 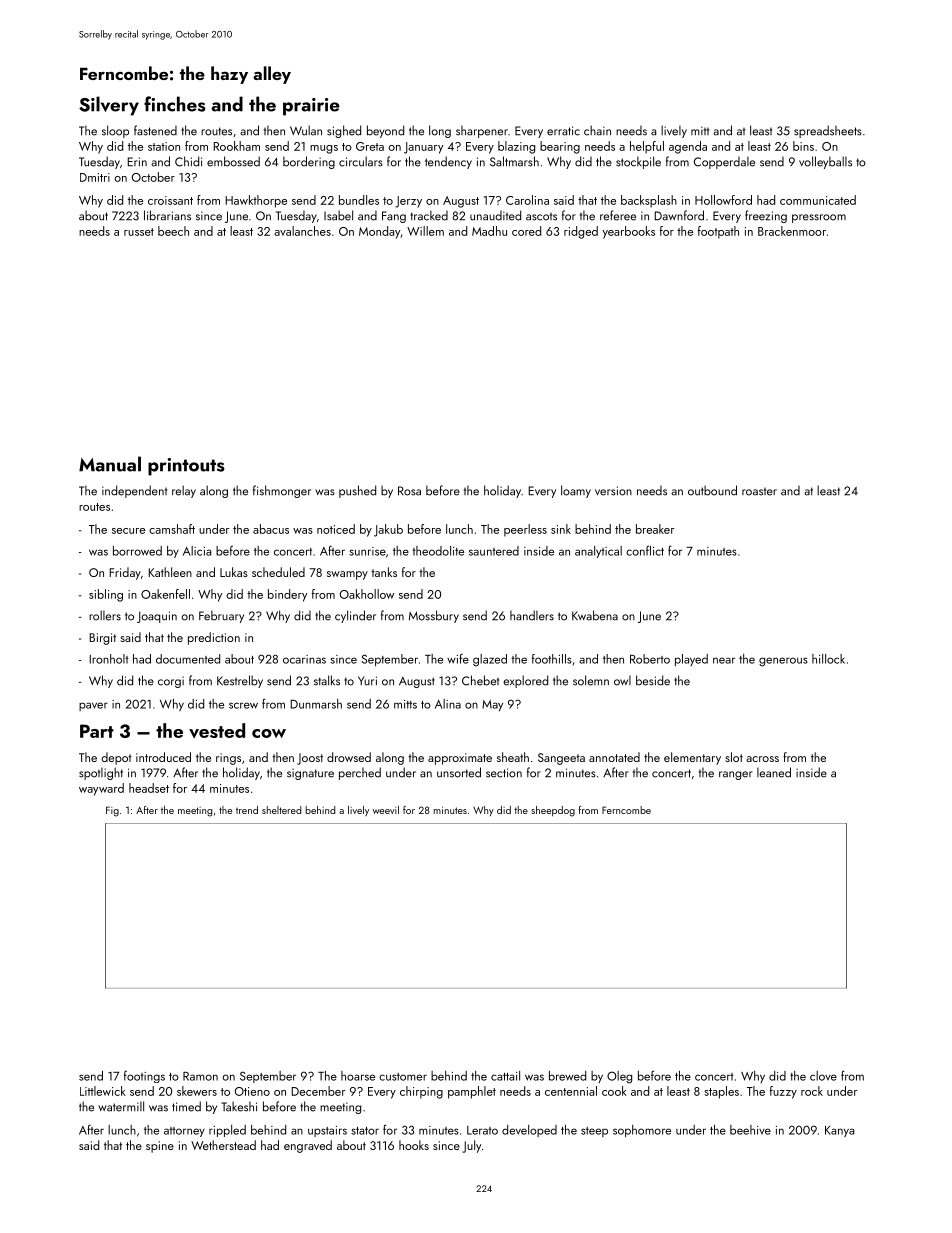 What do you see at coordinates (563, 131) in the document?
I see `erratic` at bounding box center [563, 131].
